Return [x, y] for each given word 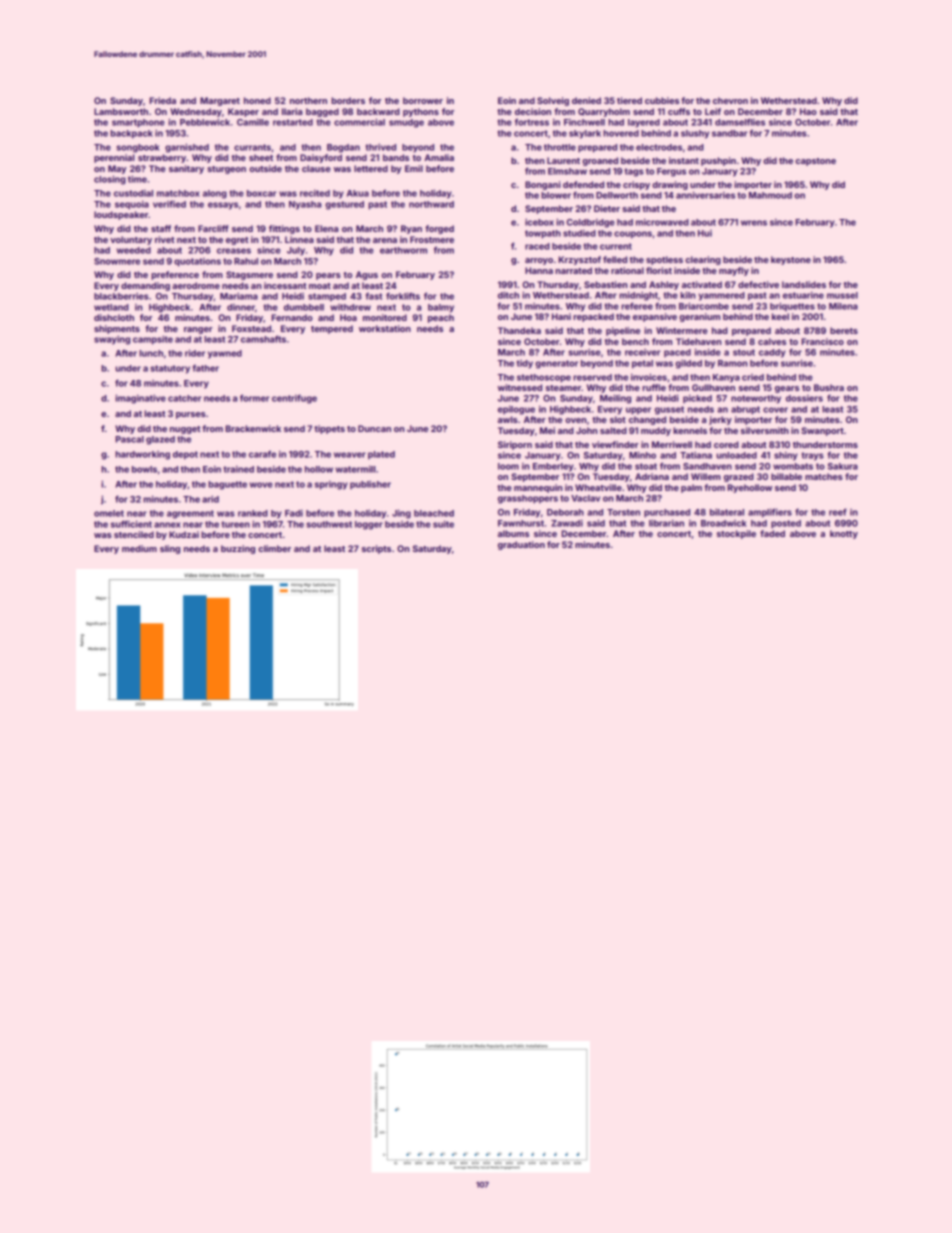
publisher [370, 485]
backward [378, 111]
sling [170, 549]
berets [844, 330]
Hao [808, 111]
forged [439, 229]
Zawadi [567, 523]
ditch [508, 295]
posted [786, 524]
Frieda [163, 100]
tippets [329, 429]
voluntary [131, 240]
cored [726, 444]
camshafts [263, 339]
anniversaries [705, 195]
